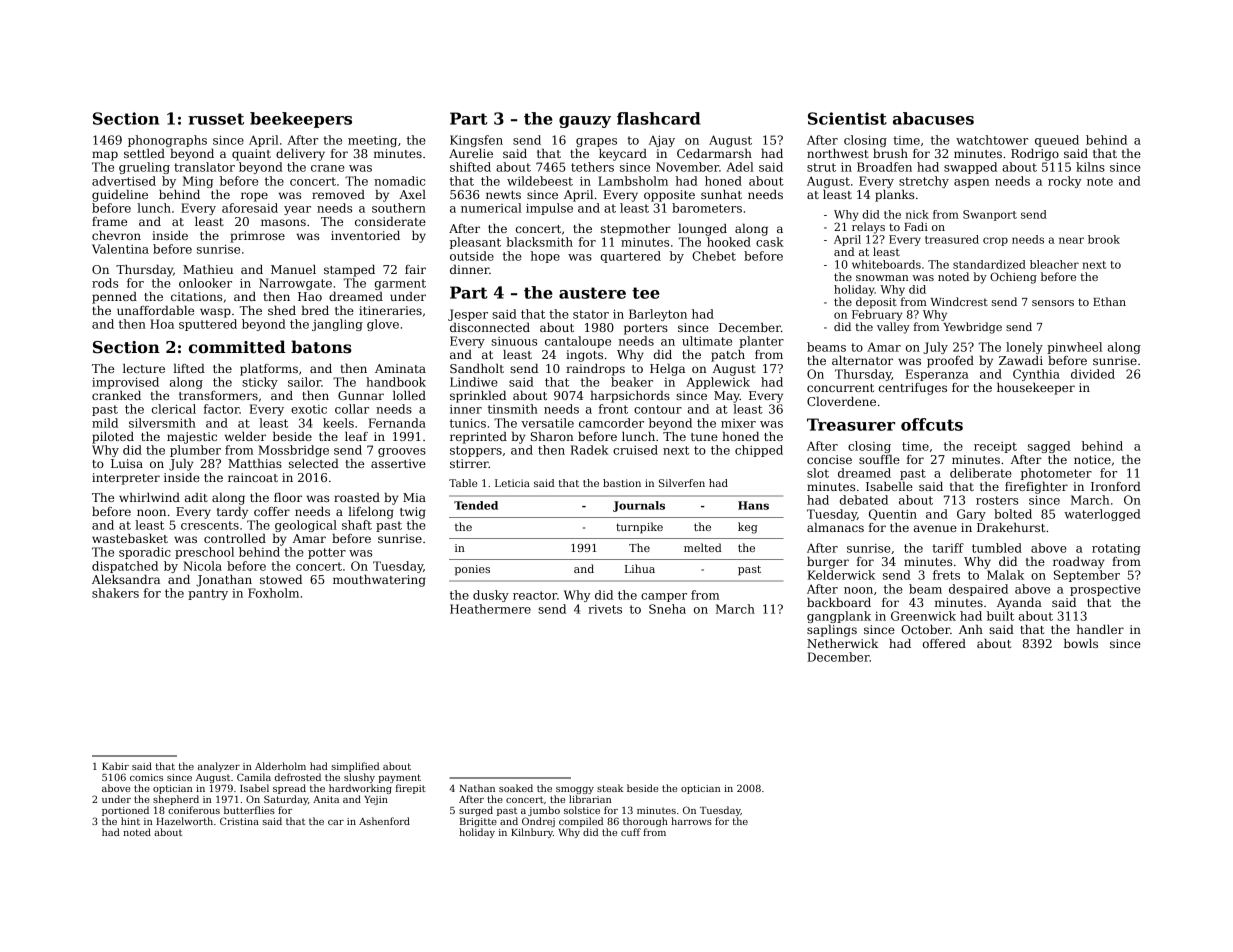 The width and height of the screenshot is (1233, 952). Describe the element at coordinates (257, 237) in the screenshot. I see `primrose` at that location.
